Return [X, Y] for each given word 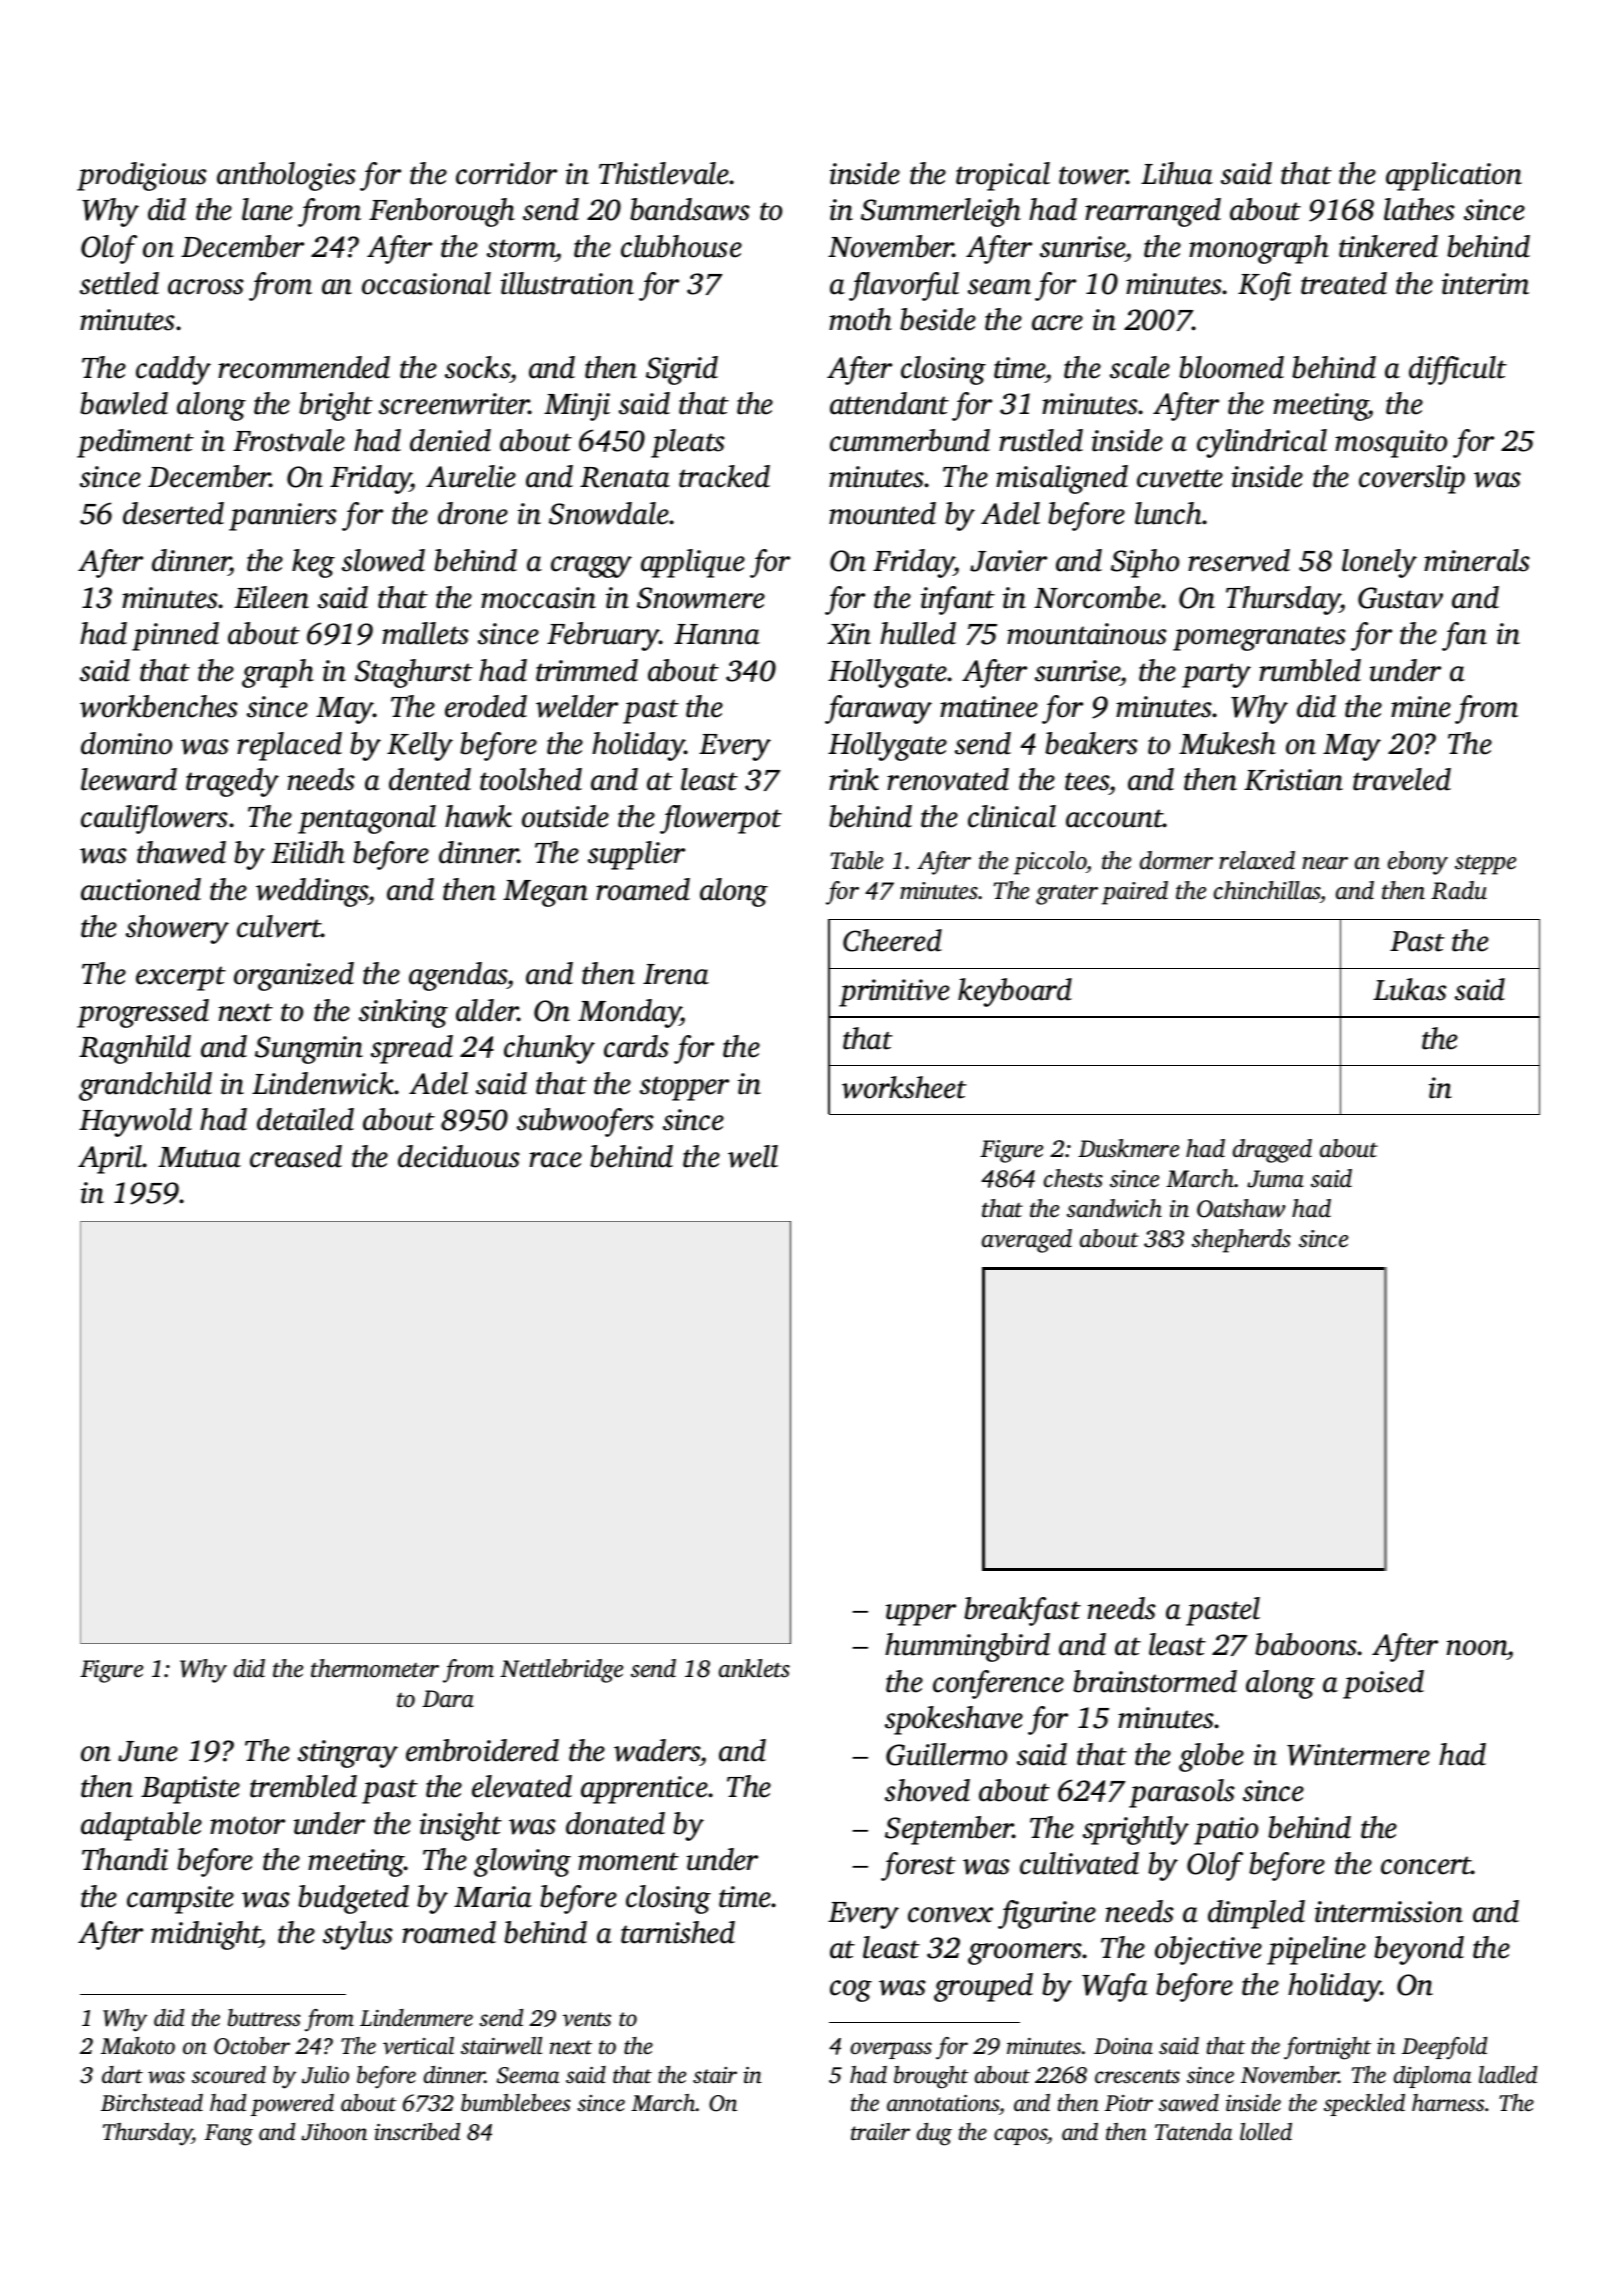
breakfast [1022, 1611]
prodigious [142, 176]
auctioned [141, 889]
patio [1226, 1831]
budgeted [353, 1899]
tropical [1003, 176]
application [1454, 176]
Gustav [1400, 598]
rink [854, 779]
